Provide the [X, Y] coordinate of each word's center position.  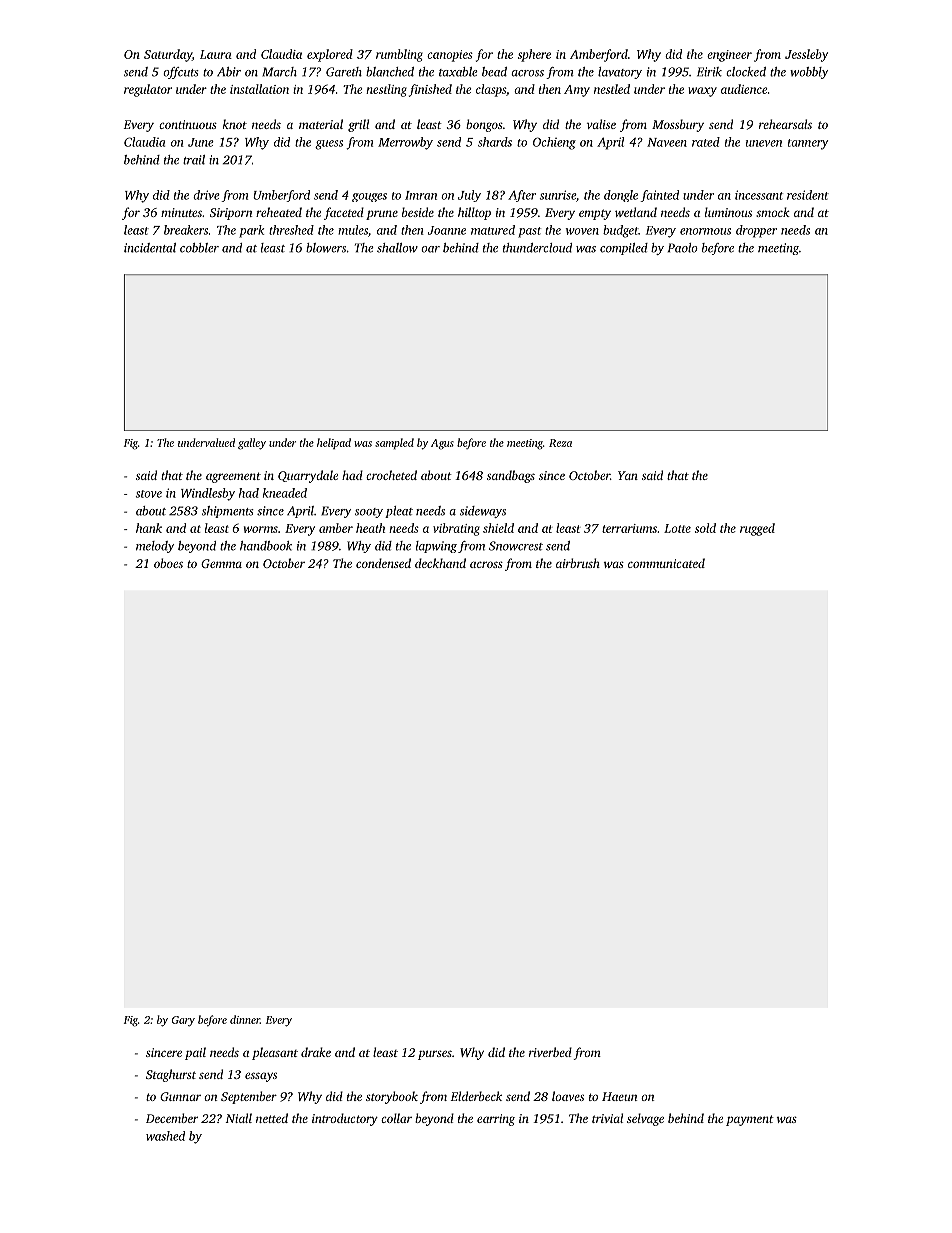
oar [430, 249]
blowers [326, 248]
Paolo [683, 248]
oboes [168, 563]
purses [435, 1055]
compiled [624, 249]
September [249, 1097]
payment [750, 1120]
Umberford [281, 196]
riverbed [550, 1052]
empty [595, 214]
